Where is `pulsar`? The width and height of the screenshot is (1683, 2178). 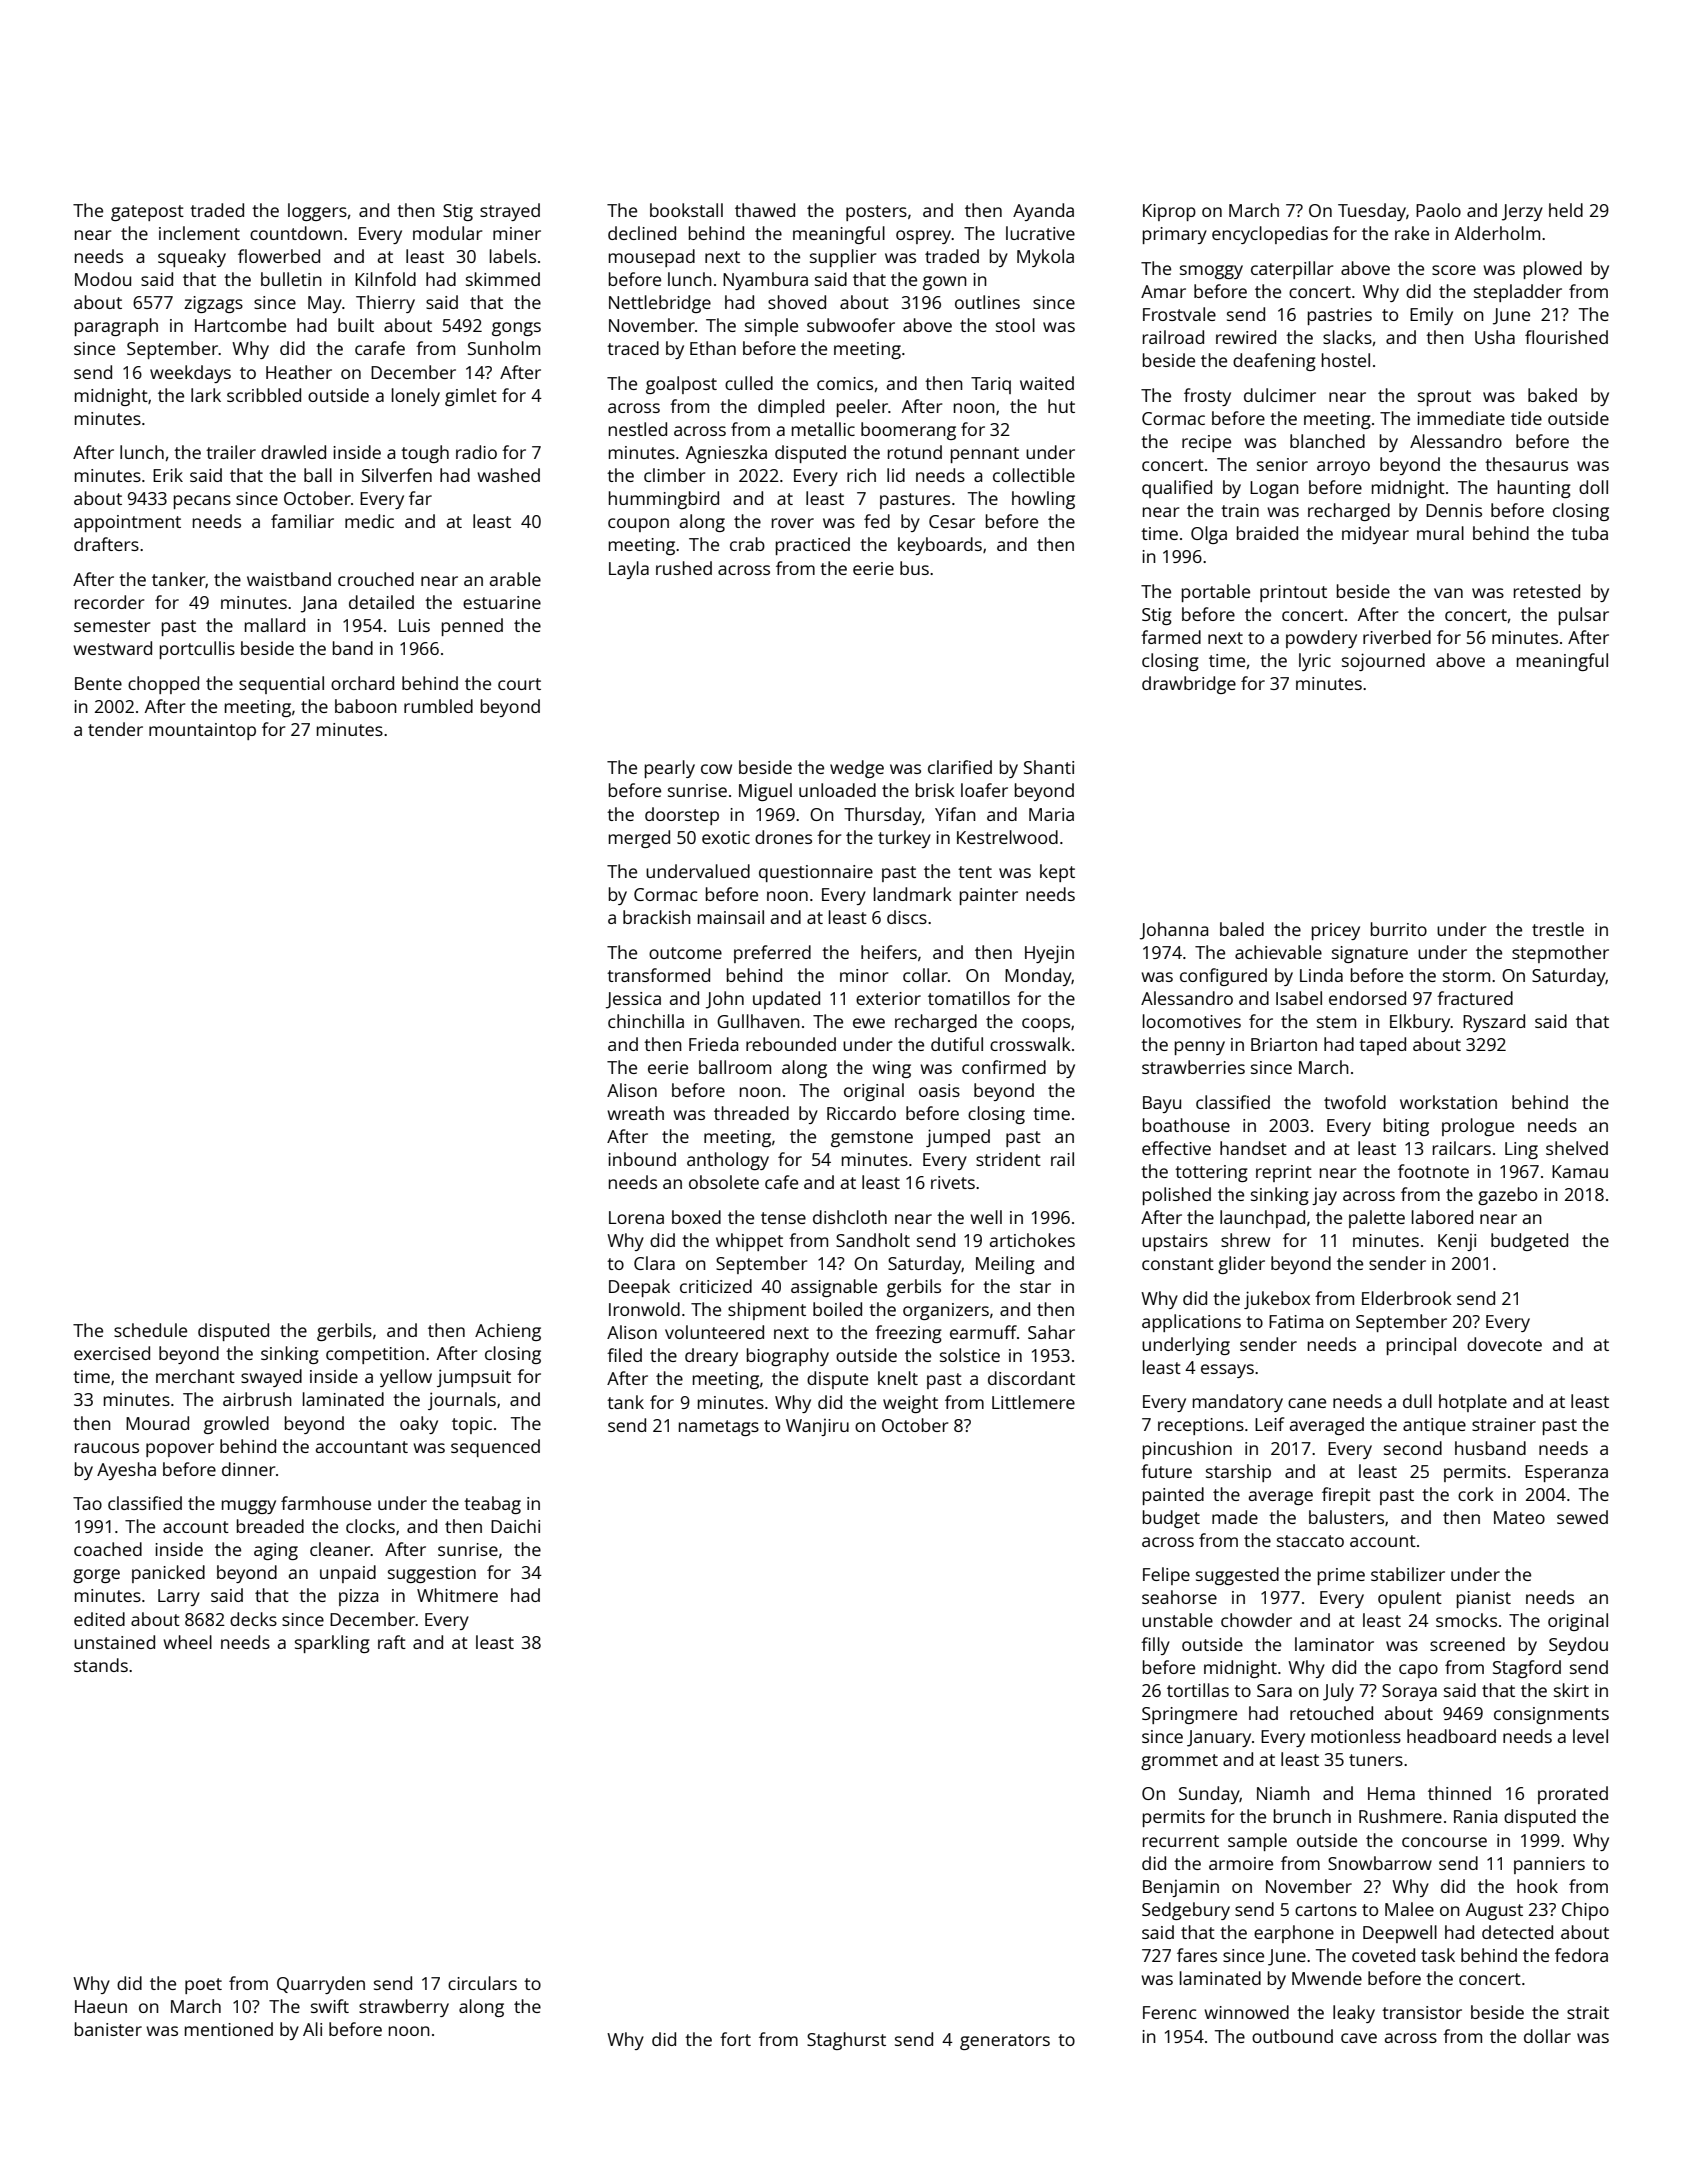
pulsar is located at coordinates (1584, 616).
